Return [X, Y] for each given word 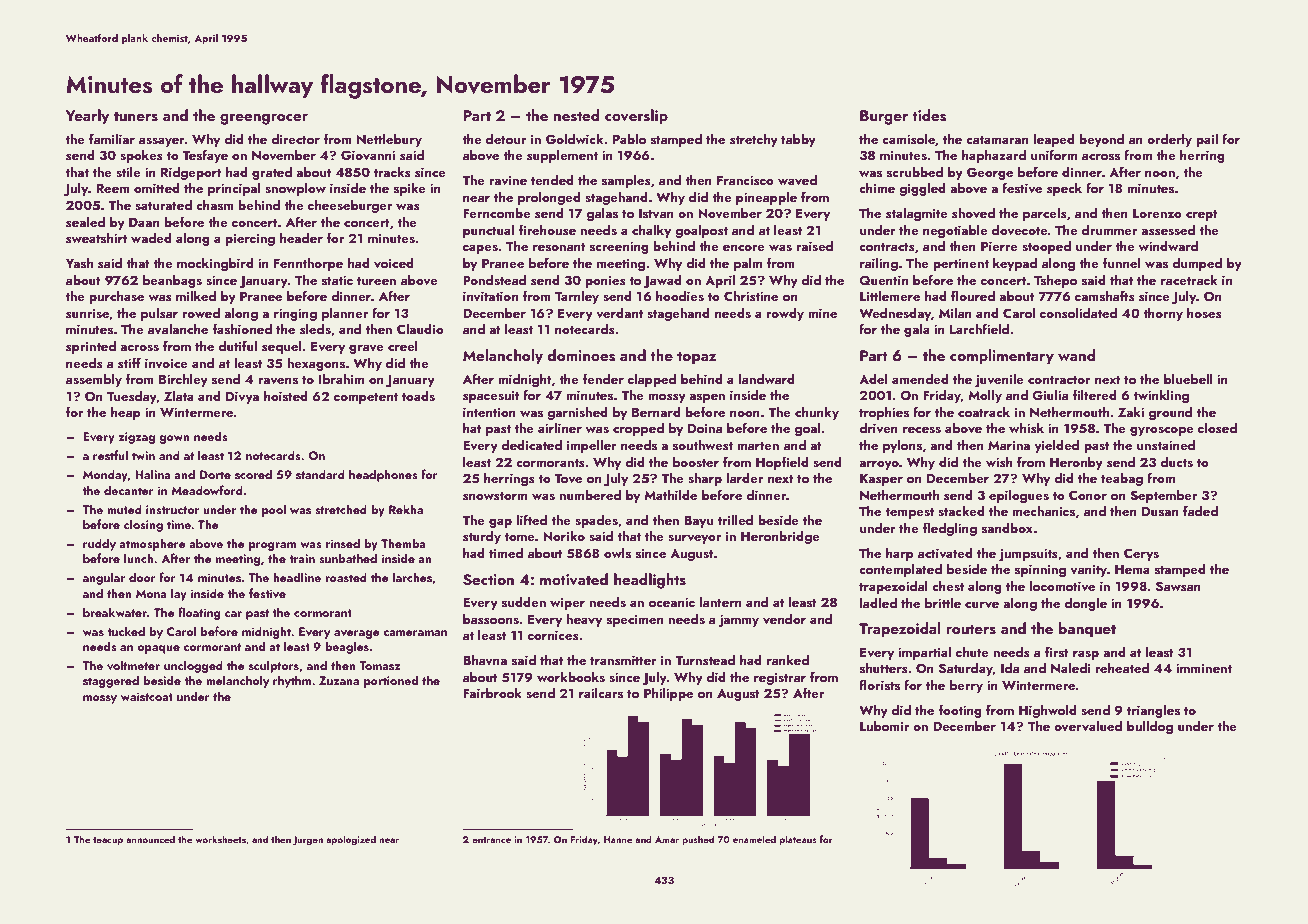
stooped [1046, 247]
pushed [698, 840]
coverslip [636, 117]
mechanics [1043, 511]
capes [480, 249]
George [990, 173]
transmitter [623, 660]
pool [274, 510]
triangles [1153, 711]
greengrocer [264, 119]
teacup [108, 841]
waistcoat [147, 696]
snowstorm [495, 496]
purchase [116, 297]
